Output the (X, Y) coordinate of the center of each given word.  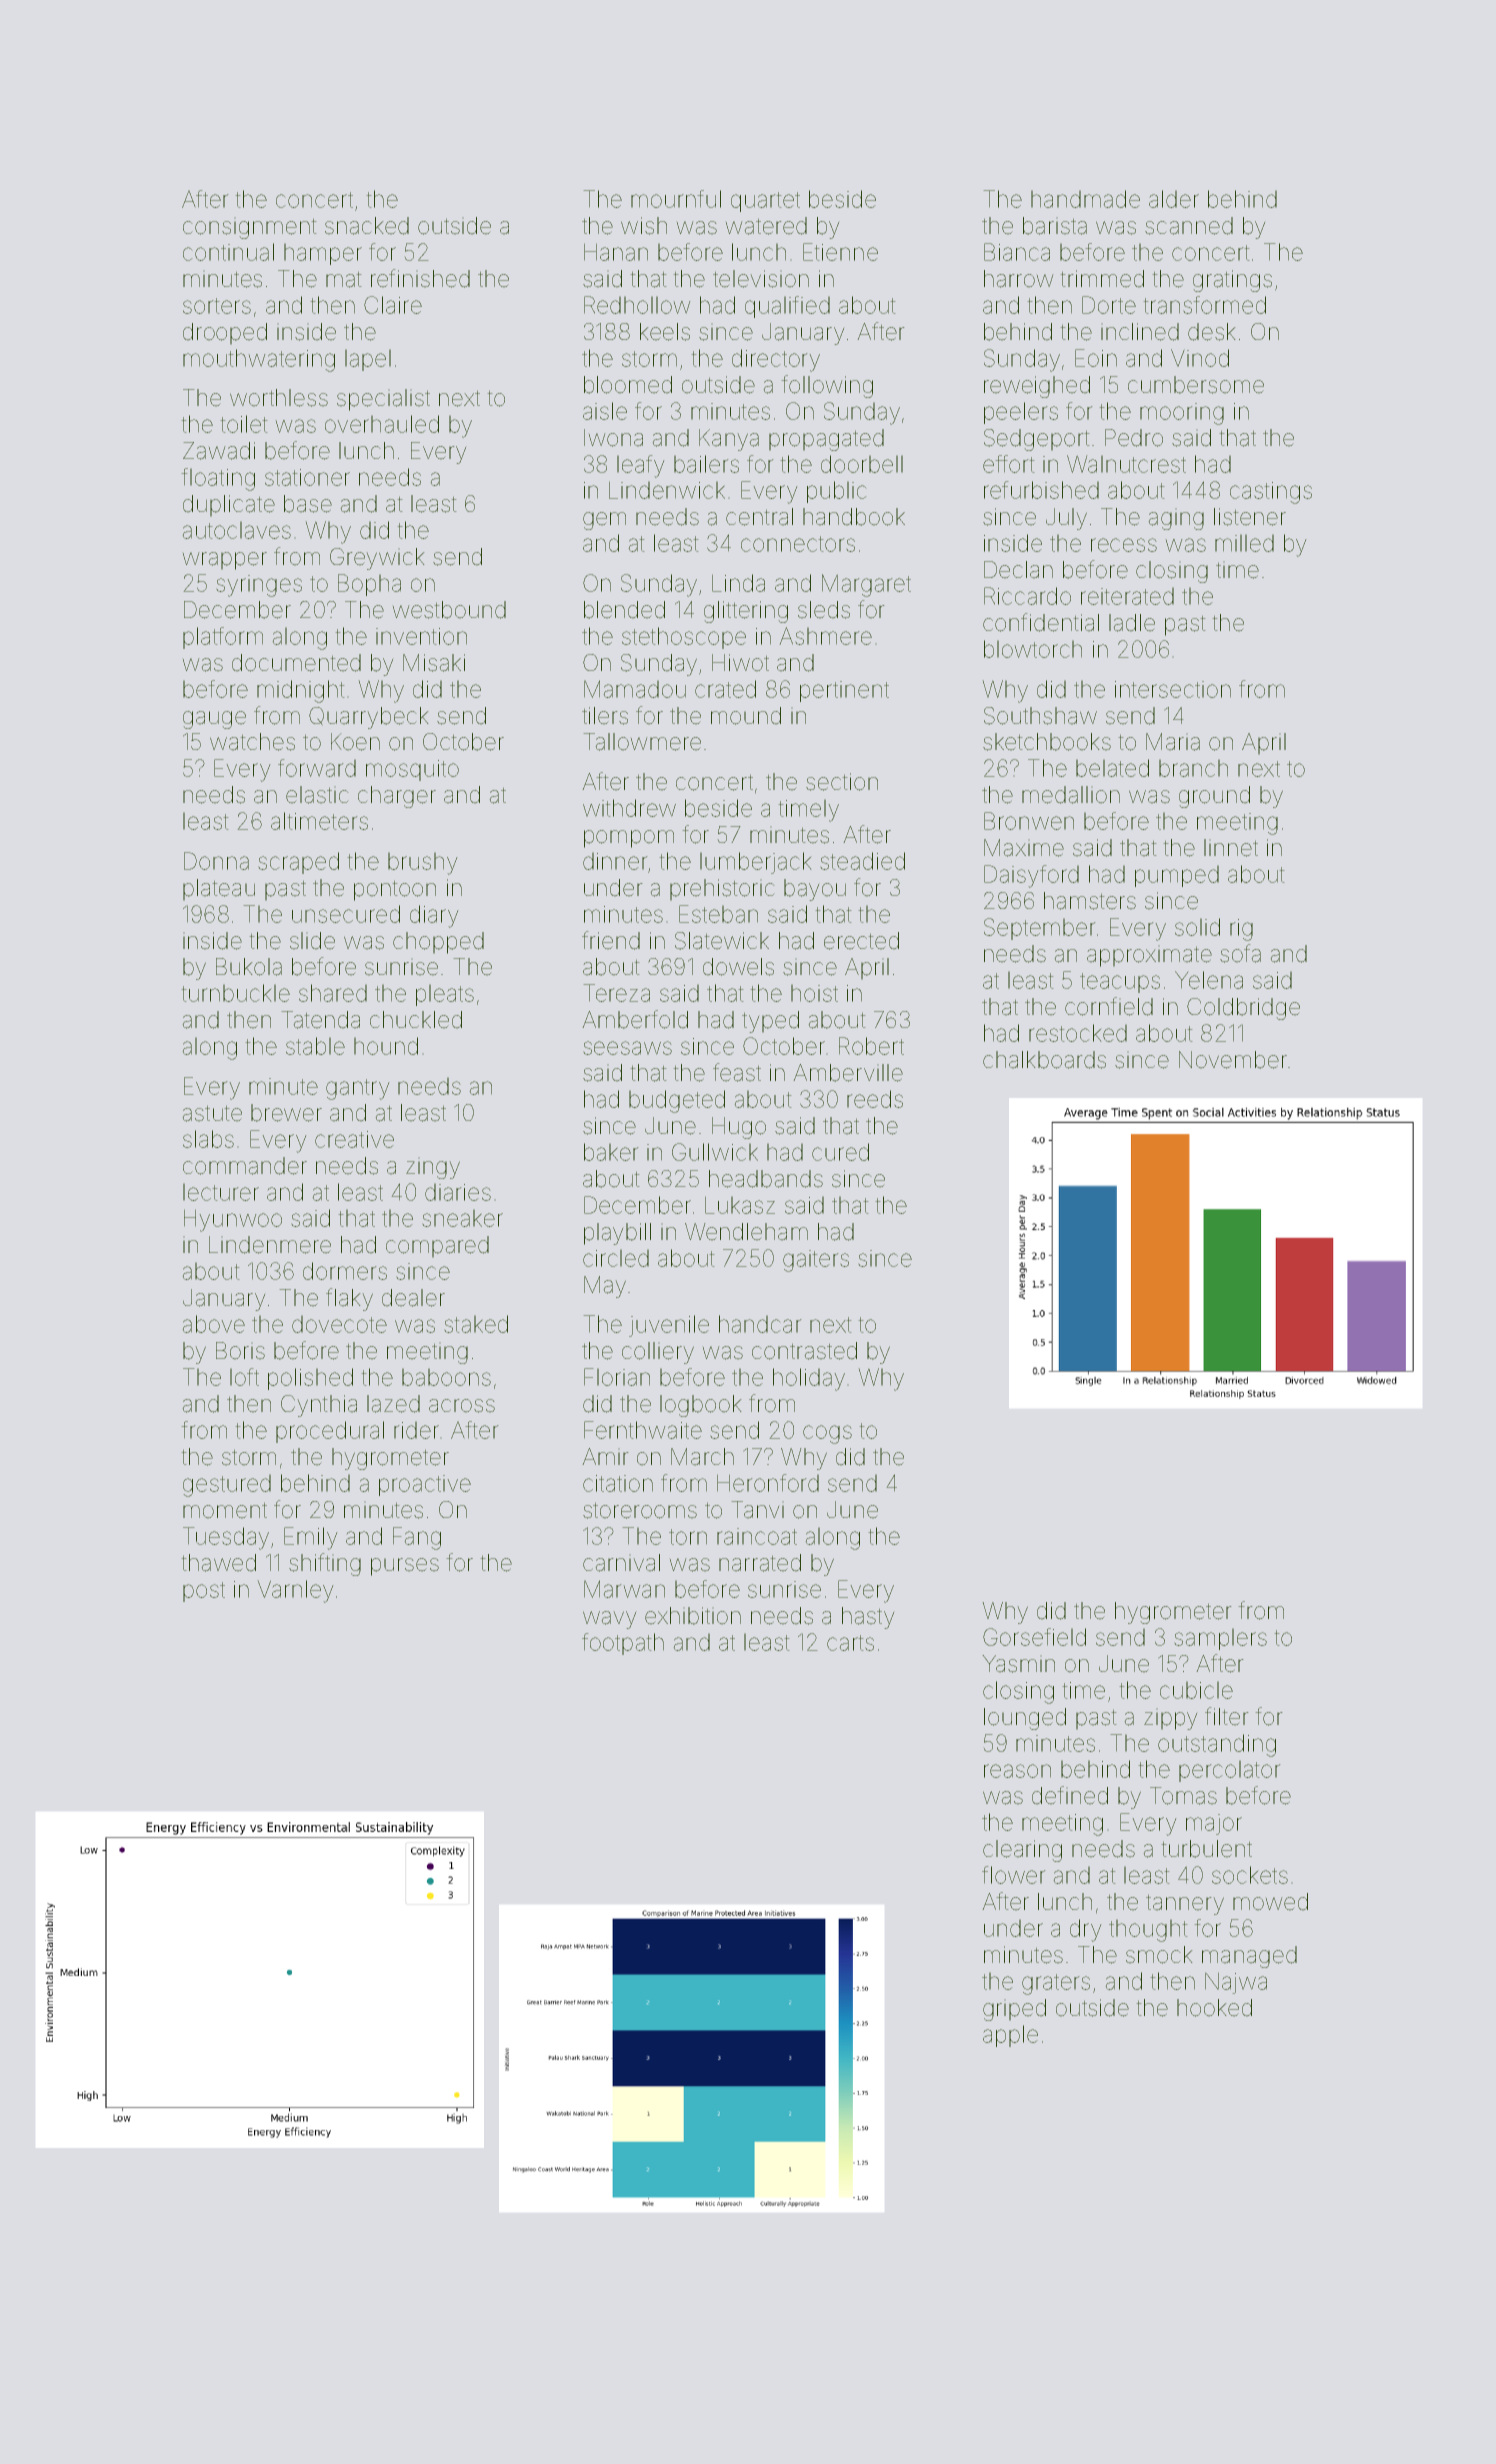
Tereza (617, 993)
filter (1226, 1716)
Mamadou (635, 689)
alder (1174, 199)
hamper (323, 254)
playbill (617, 1234)
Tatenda (321, 1020)
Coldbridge (1243, 1009)
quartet (765, 202)
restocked (1078, 1033)
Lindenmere (270, 1245)
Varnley (295, 1591)
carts (850, 1643)
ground (1214, 797)
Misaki (434, 663)
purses (405, 1567)
